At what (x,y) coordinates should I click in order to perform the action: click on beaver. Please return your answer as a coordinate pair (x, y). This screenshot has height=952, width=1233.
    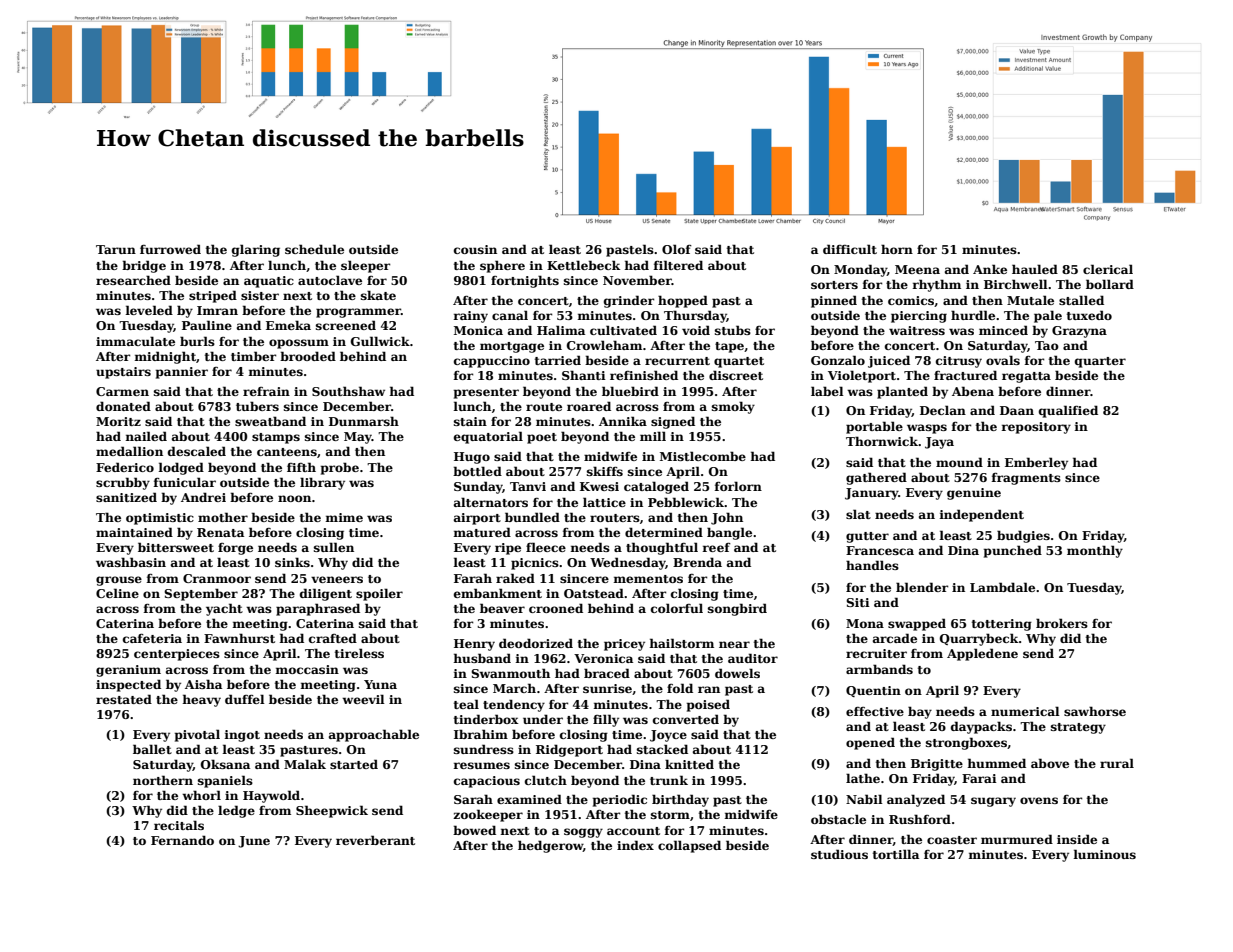
    Looking at the image, I should click on (502, 608).
